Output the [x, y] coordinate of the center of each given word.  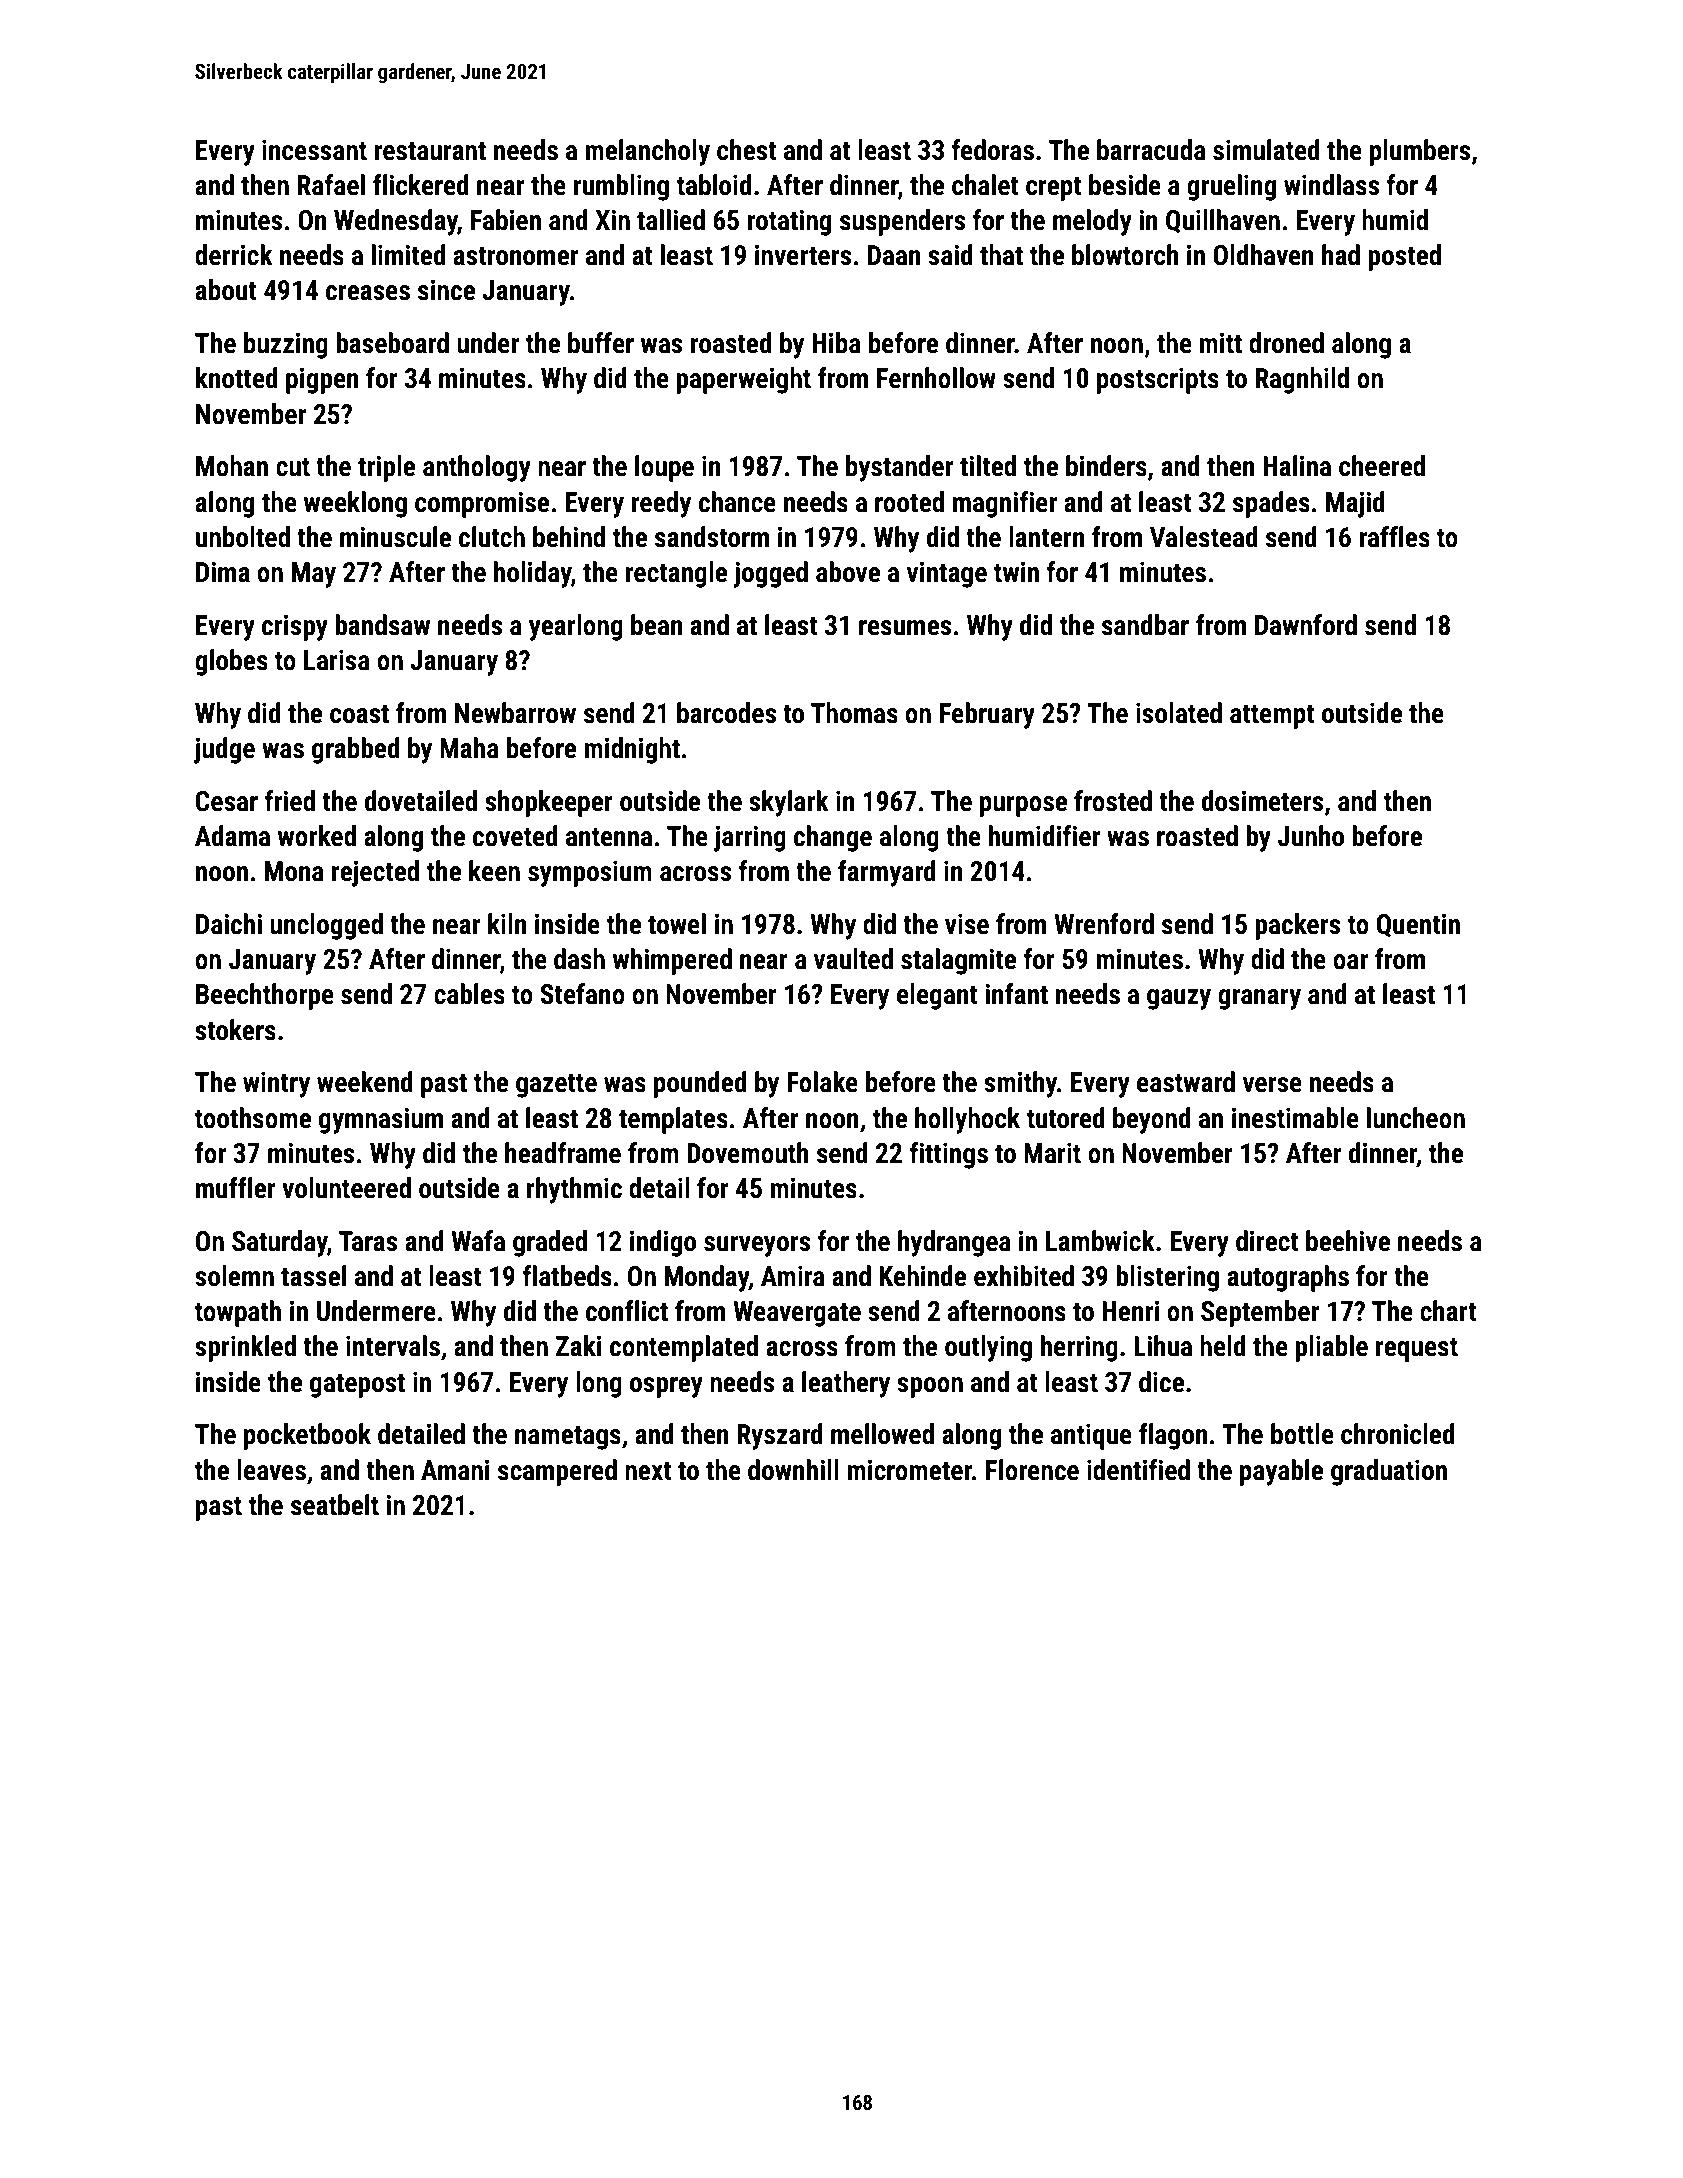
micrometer [909, 1470]
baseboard [392, 343]
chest [746, 150]
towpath [238, 1313]
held [1223, 1346]
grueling [1231, 187]
